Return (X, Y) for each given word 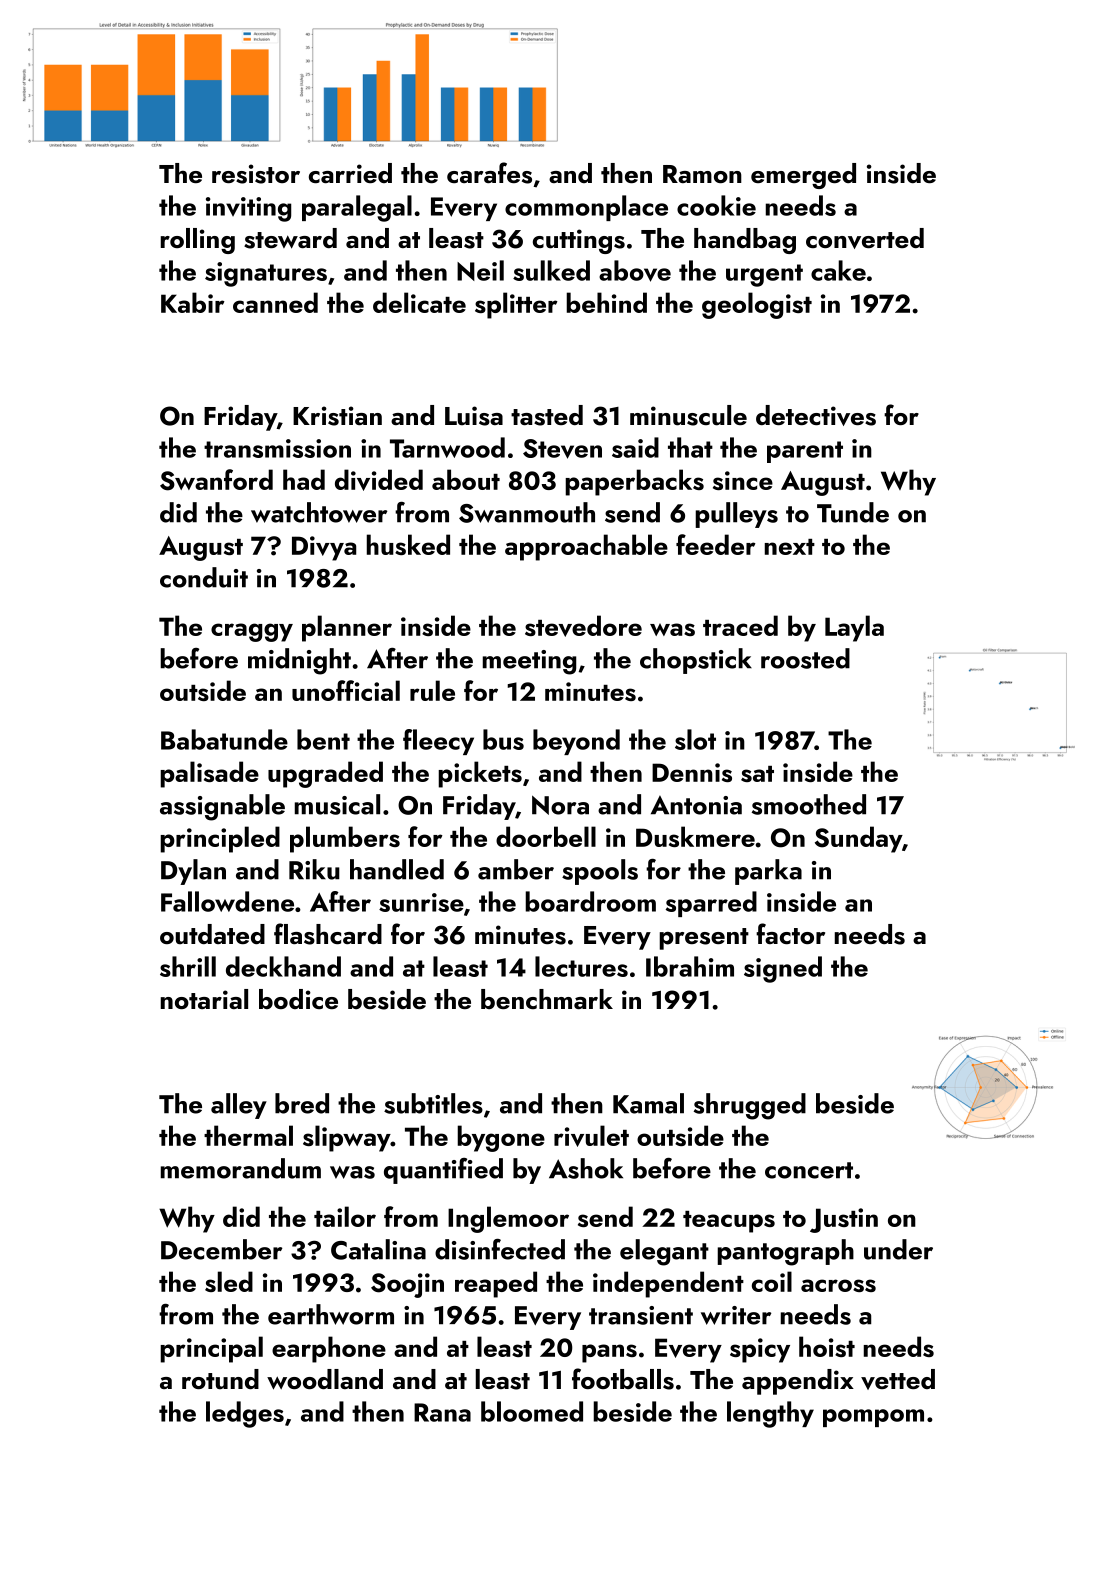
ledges (245, 1414)
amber (516, 869)
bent (323, 739)
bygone (501, 1138)
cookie (716, 205)
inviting (248, 209)
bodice (298, 999)
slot (695, 739)
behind (606, 302)
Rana (442, 1412)
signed (783, 969)
